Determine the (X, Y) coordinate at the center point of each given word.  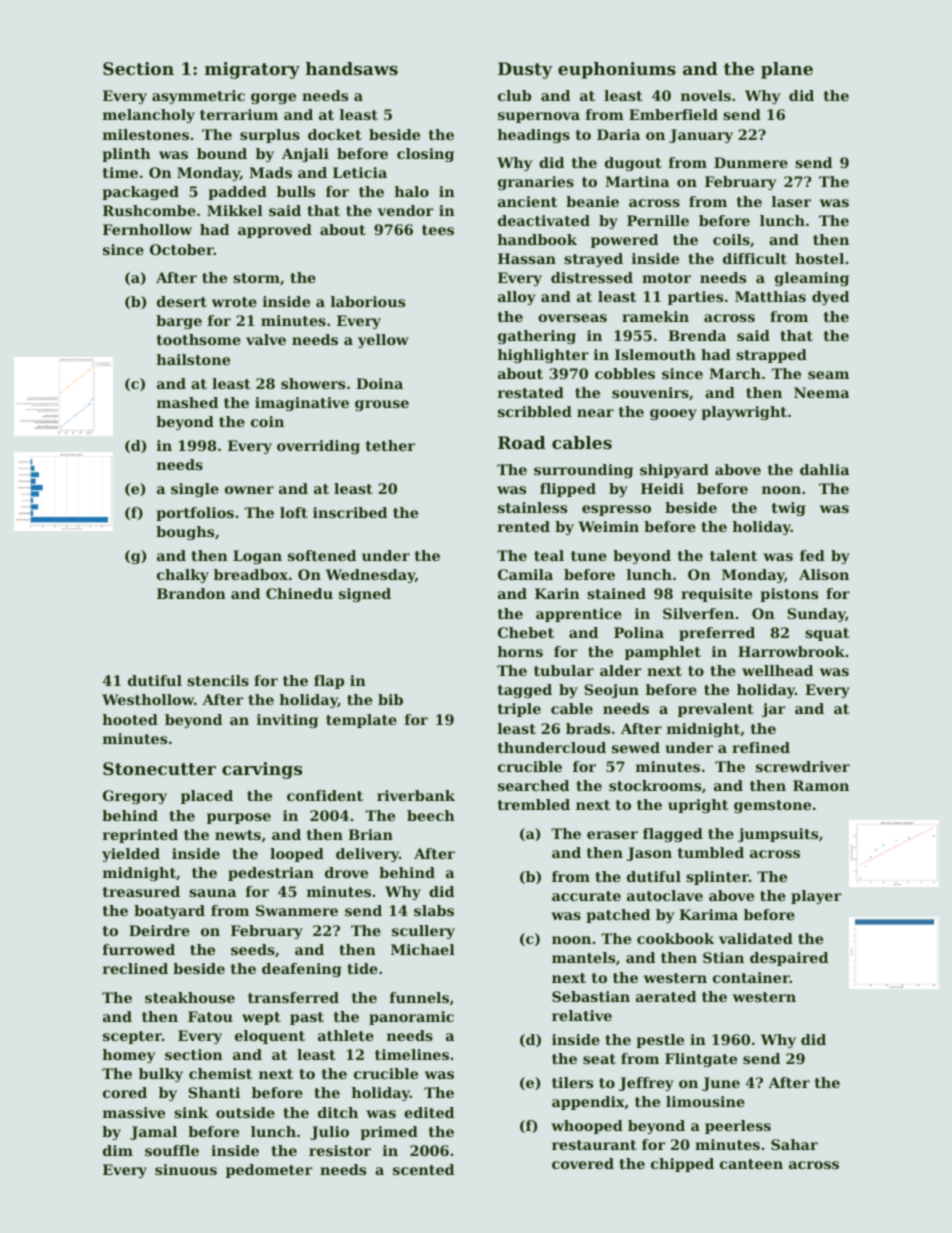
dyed (830, 298)
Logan (257, 557)
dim (118, 1150)
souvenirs (650, 392)
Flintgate (701, 1060)
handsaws (352, 68)
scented (423, 1169)
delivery (367, 855)
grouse (382, 405)
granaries (536, 183)
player (816, 897)
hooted (130, 719)
